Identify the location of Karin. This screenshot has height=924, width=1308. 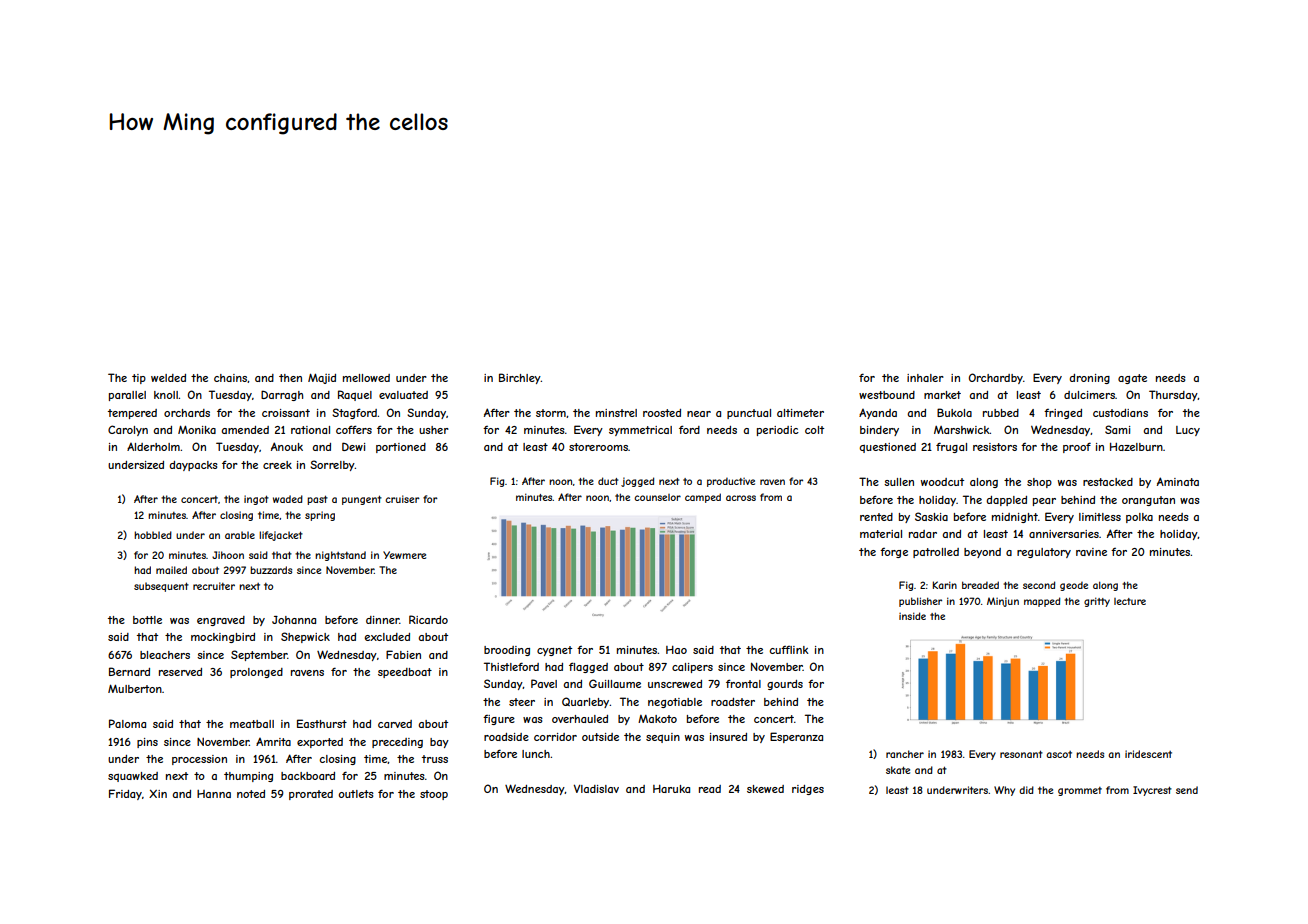
(945, 585).
